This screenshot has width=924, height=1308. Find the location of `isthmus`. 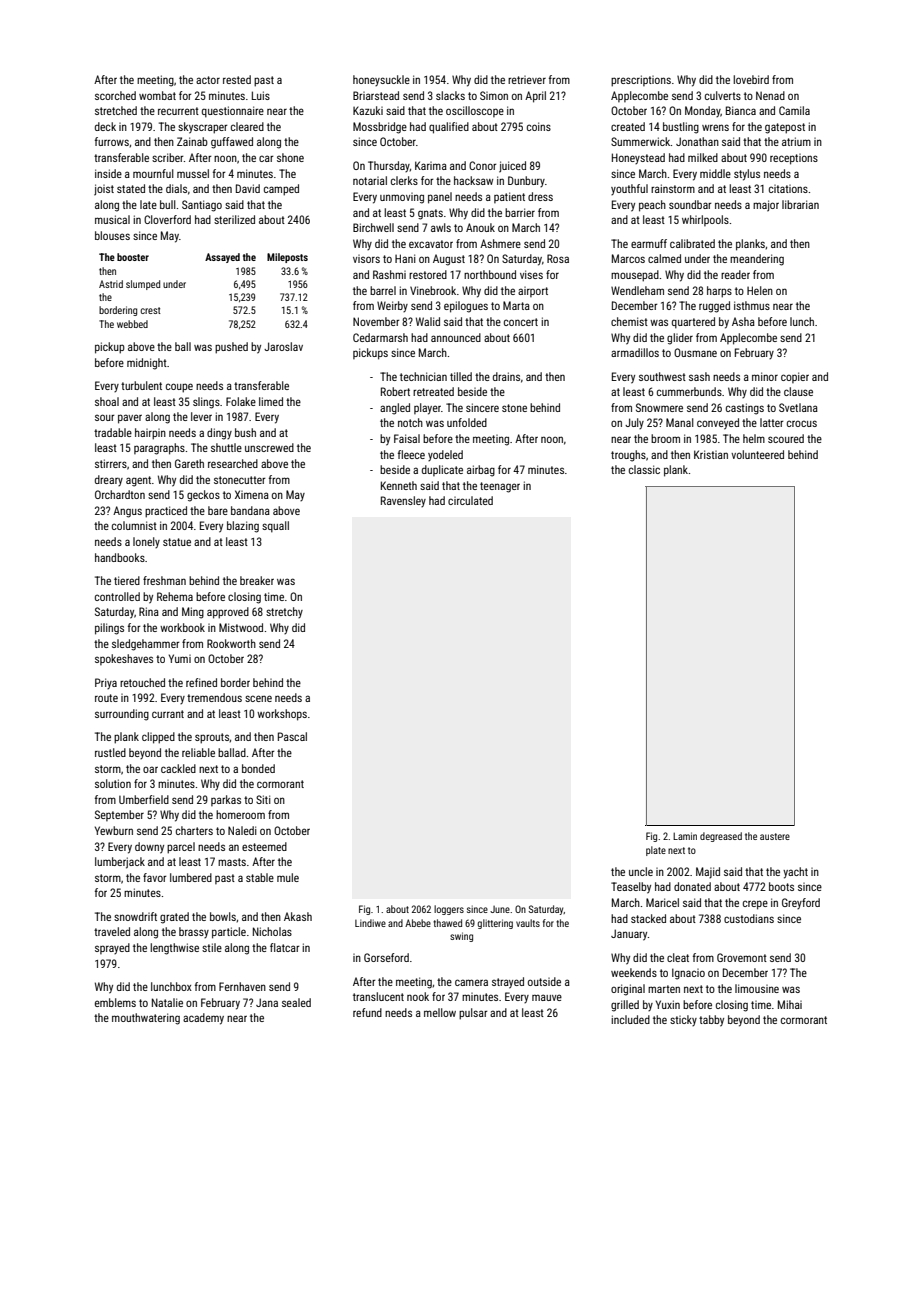

isthmus is located at coordinates (752, 305).
